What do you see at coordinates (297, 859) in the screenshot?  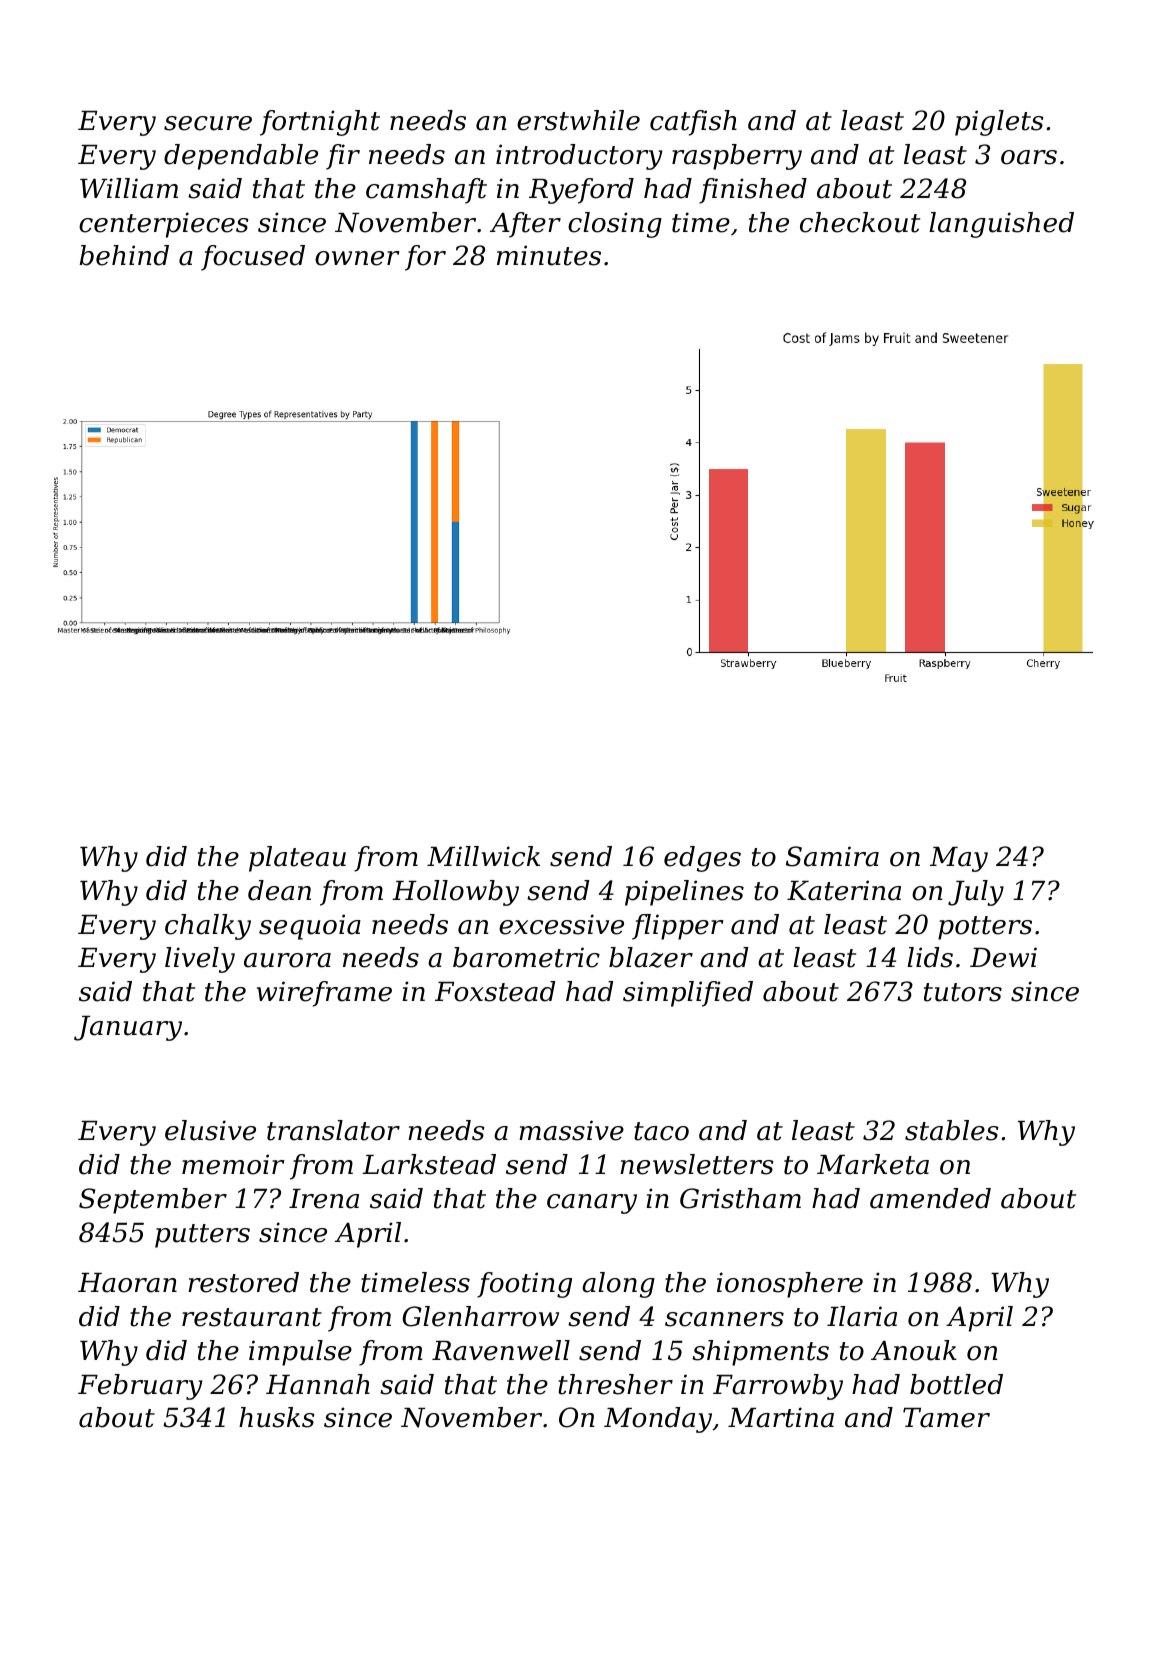 I see `plateau` at bounding box center [297, 859].
